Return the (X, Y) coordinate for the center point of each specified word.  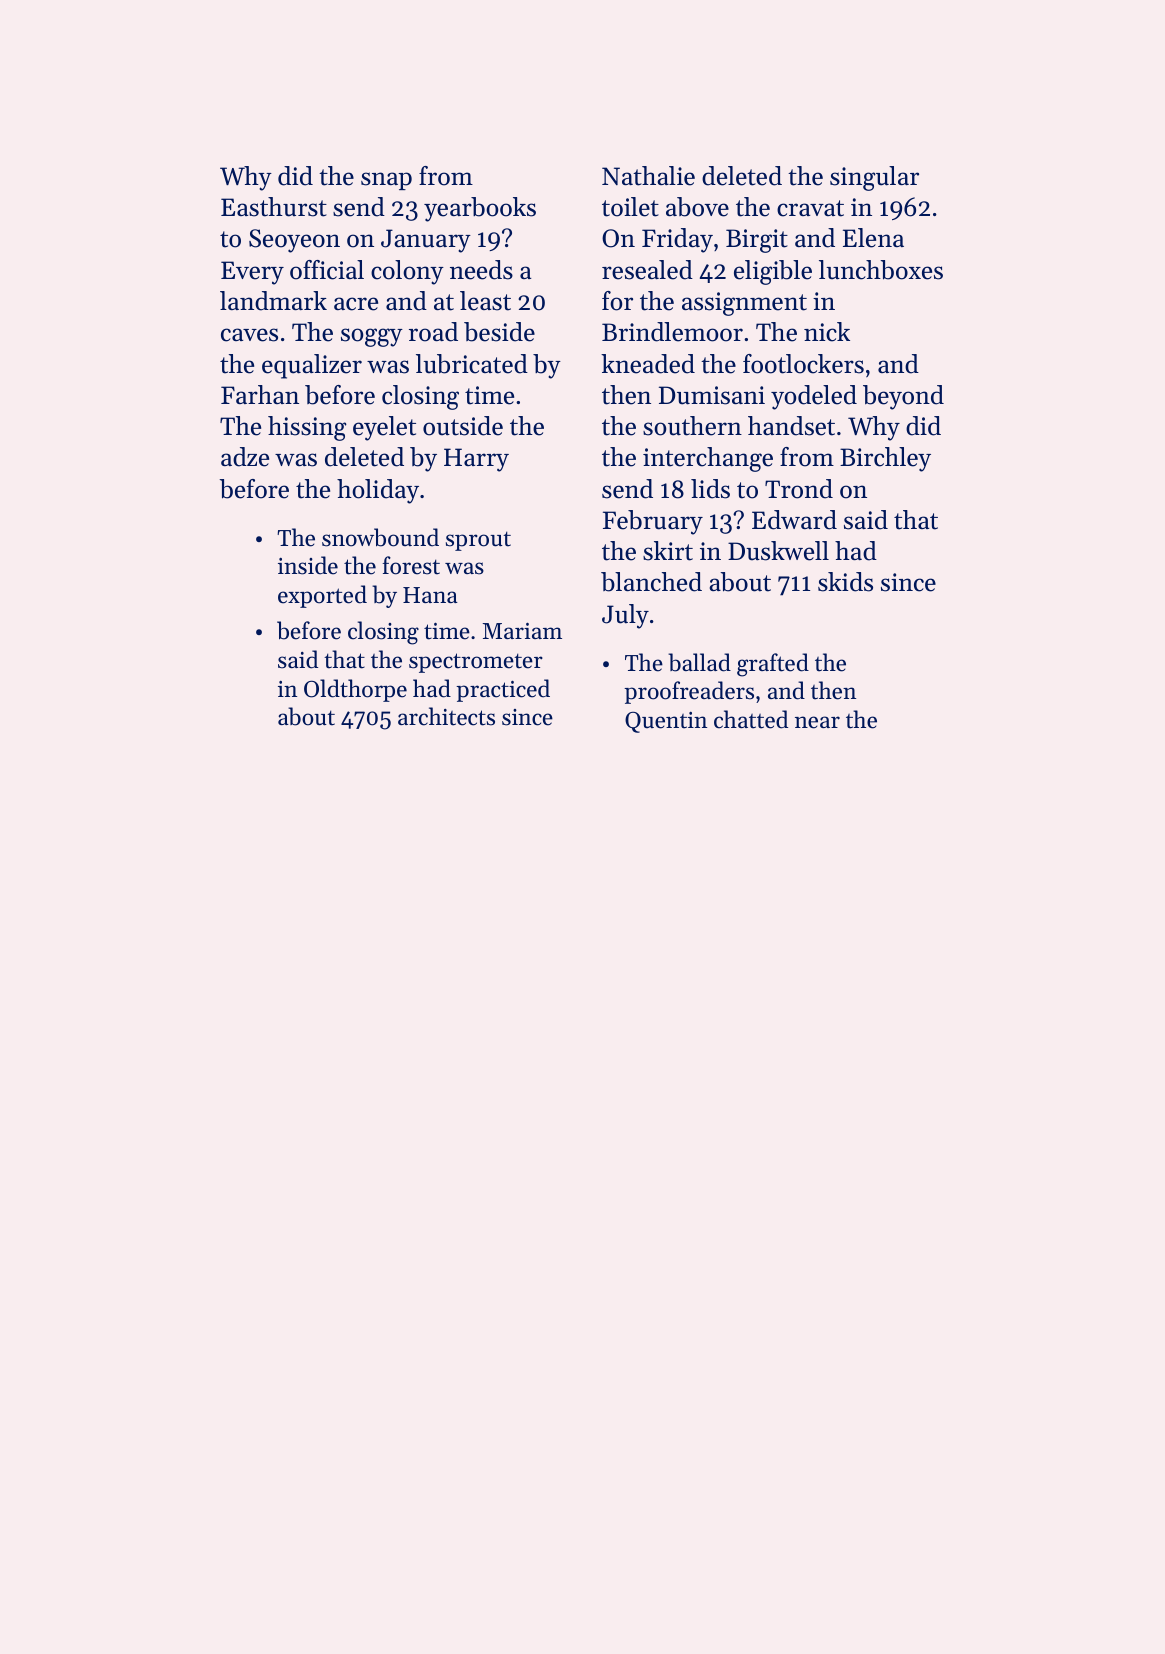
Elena (873, 238)
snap (386, 181)
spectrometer (476, 663)
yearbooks (480, 209)
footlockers (803, 364)
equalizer (312, 366)
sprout (478, 541)
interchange (708, 459)
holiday (378, 491)
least (485, 301)
